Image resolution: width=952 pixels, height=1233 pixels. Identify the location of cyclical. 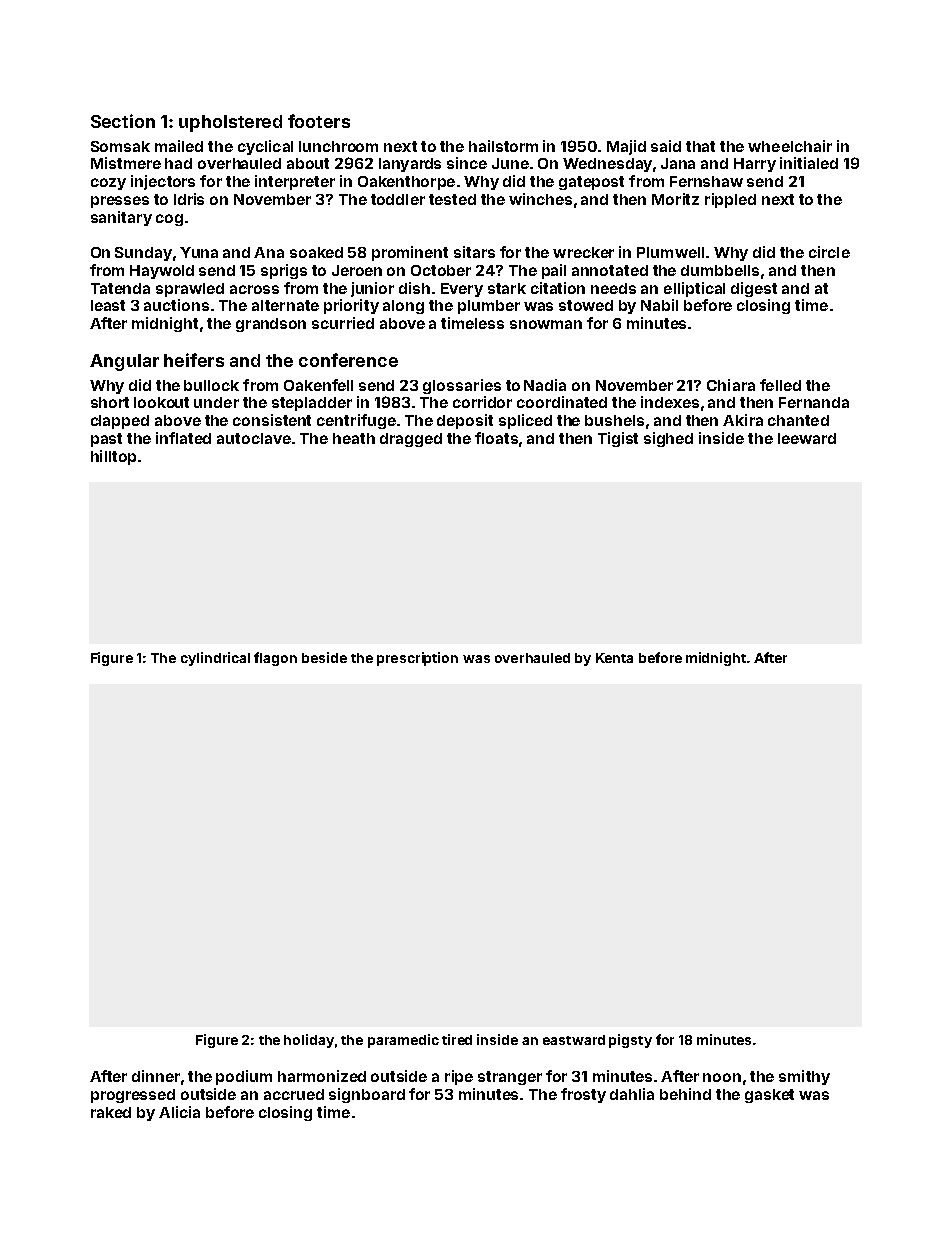
(265, 147).
